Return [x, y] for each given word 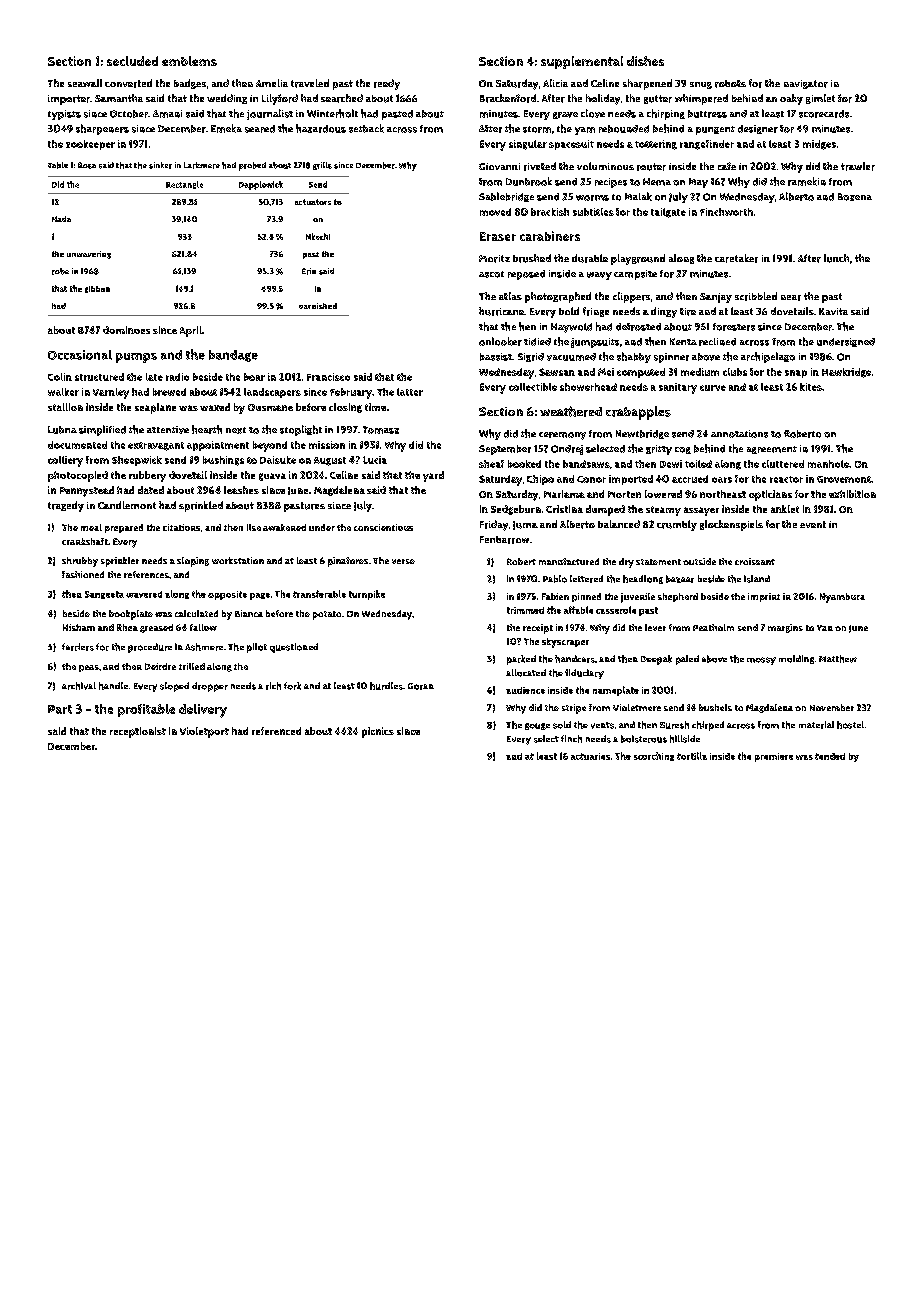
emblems [189, 61]
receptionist [138, 732]
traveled [310, 83]
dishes [645, 61]
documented [77, 445]
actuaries [590, 756]
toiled [698, 464]
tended [830, 756]
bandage [233, 356]
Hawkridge [846, 373]
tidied [537, 342]
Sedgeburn [516, 510]
